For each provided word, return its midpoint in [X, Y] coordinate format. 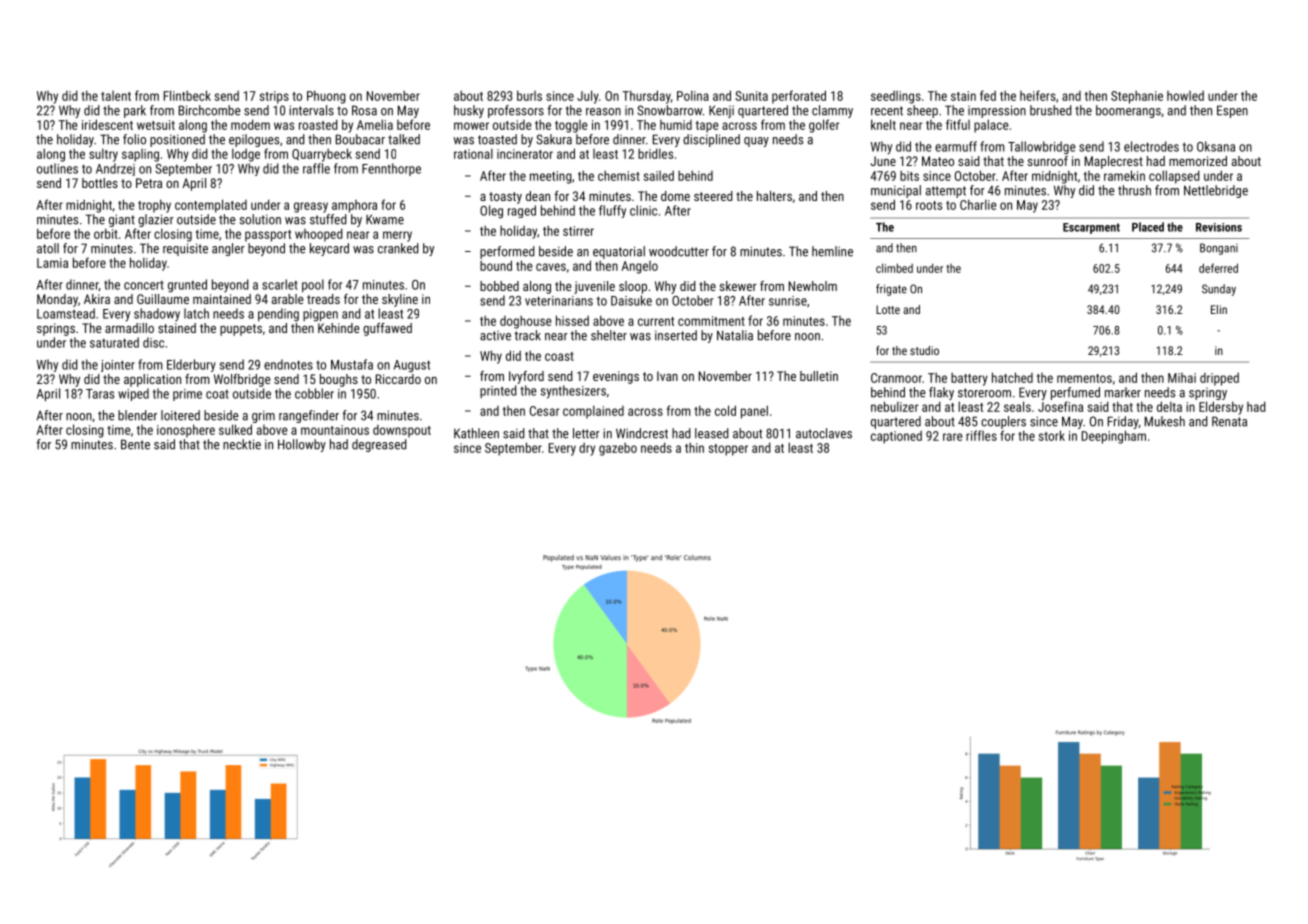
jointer [118, 366]
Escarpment [1091, 228]
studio [924, 350]
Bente [135, 444]
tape [707, 127]
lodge [246, 155]
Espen [1232, 111]
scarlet [280, 284]
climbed [894, 268]
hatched [1012, 377]
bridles [655, 153]
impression [997, 111]
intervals [311, 110]
